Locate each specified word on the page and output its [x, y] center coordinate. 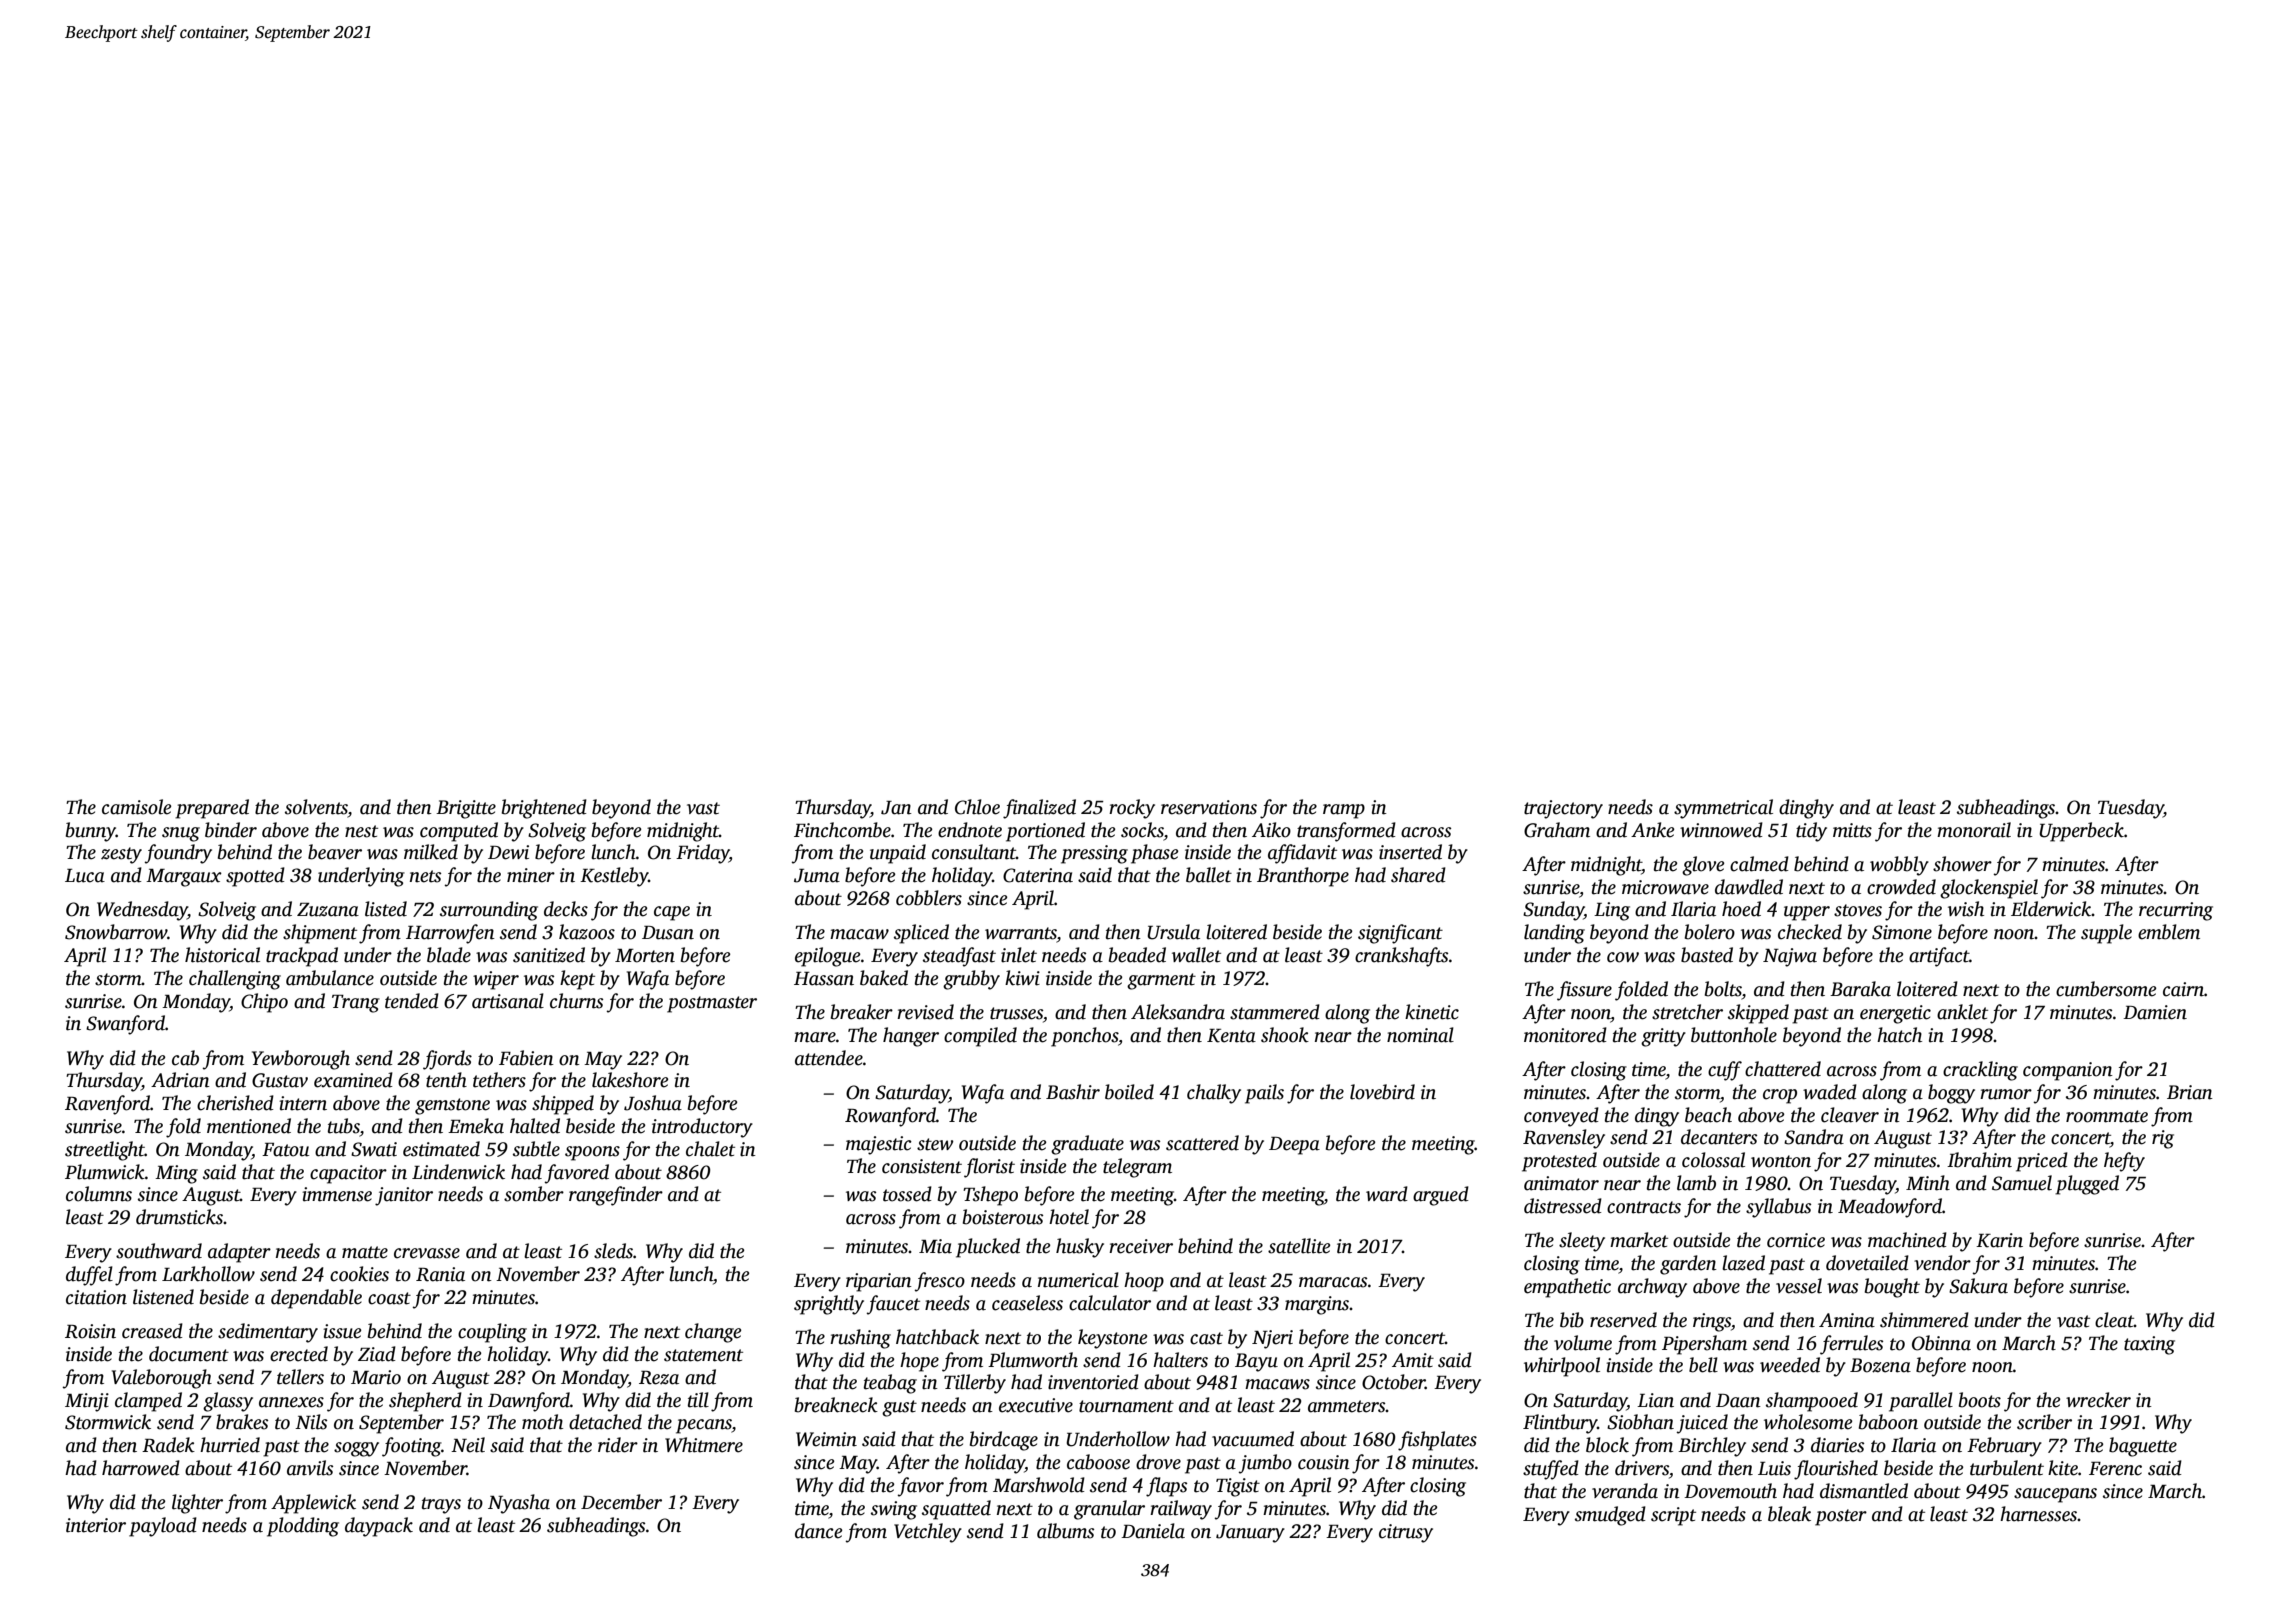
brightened [544, 809]
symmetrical [1723, 809]
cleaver [1850, 1115]
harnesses [2038, 1514]
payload [163, 1527]
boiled [1129, 1092]
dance [818, 1531]
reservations [1209, 807]
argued [1441, 1196]
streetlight [105, 1151]
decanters [1719, 1137]
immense [337, 1194]
